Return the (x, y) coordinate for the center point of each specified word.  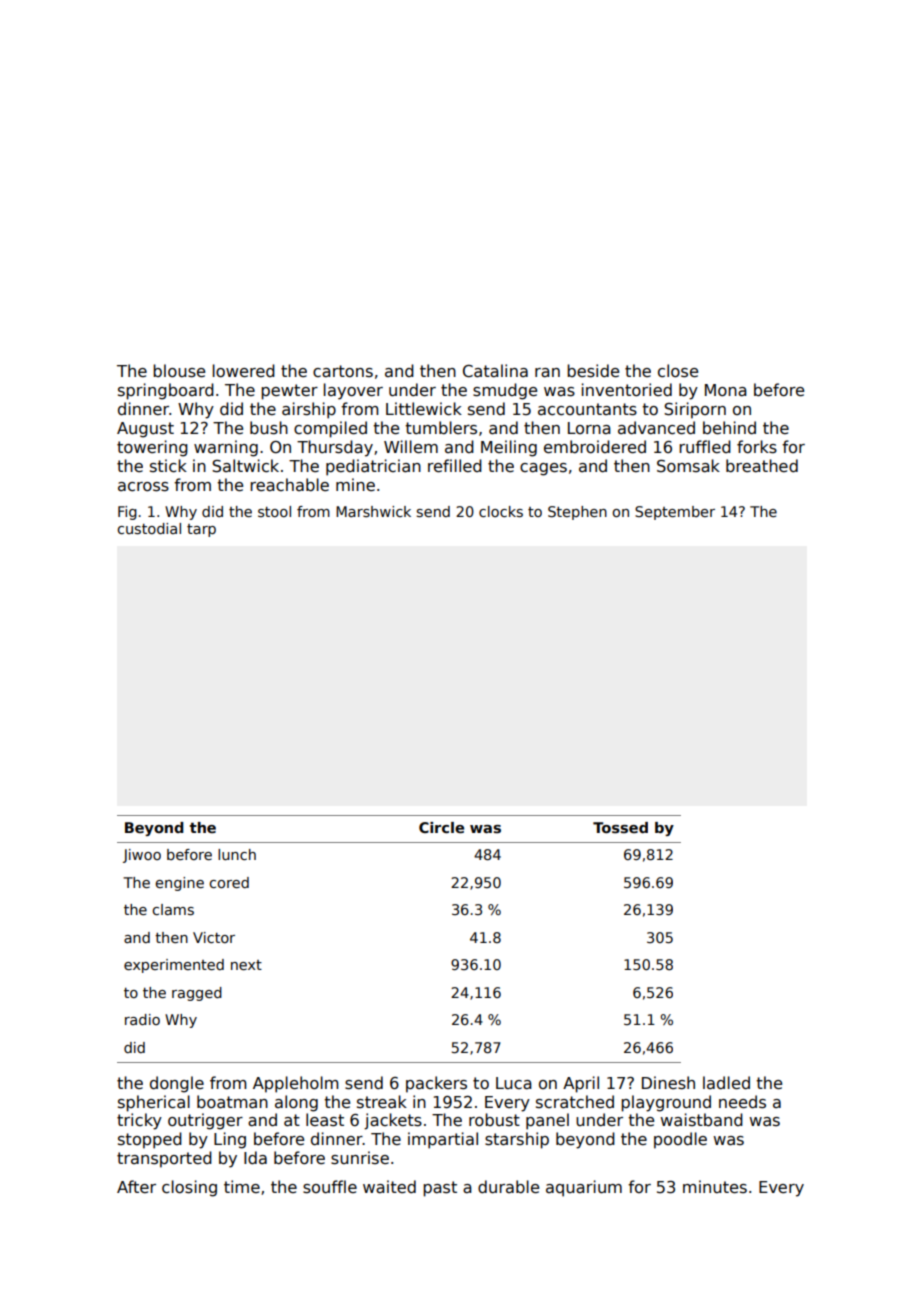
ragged (197, 994)
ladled (726, 1082)
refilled (455, 465)
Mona (726, 390)
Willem (411, 446)
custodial (149, 528)
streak (382, 1101)
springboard (166, 391)
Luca (514, 1083)
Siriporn (695, 410)
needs (742, 1102)
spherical (154, 1103)
